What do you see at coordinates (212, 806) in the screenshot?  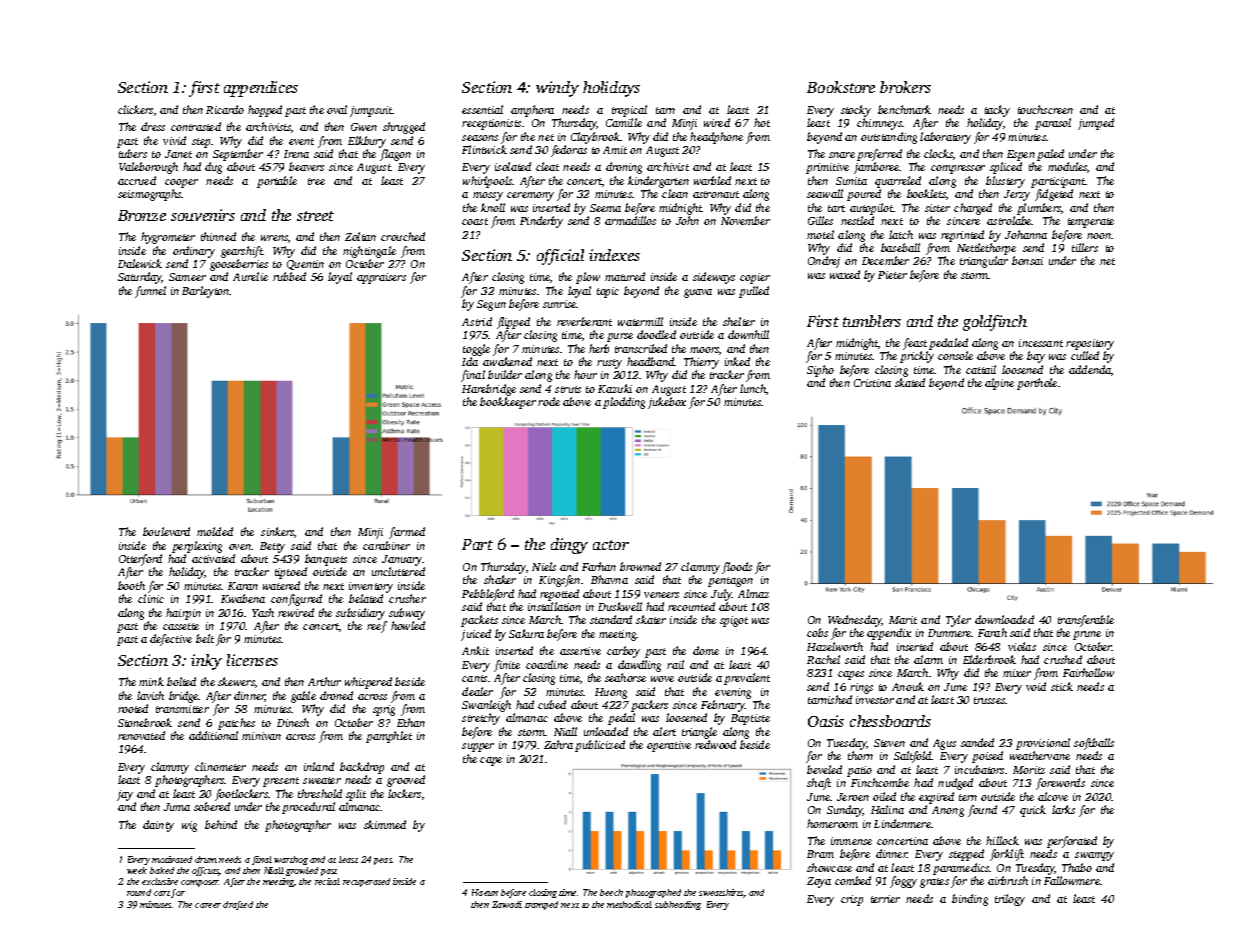 I see `sobered` at bounding box center [212, 806].
